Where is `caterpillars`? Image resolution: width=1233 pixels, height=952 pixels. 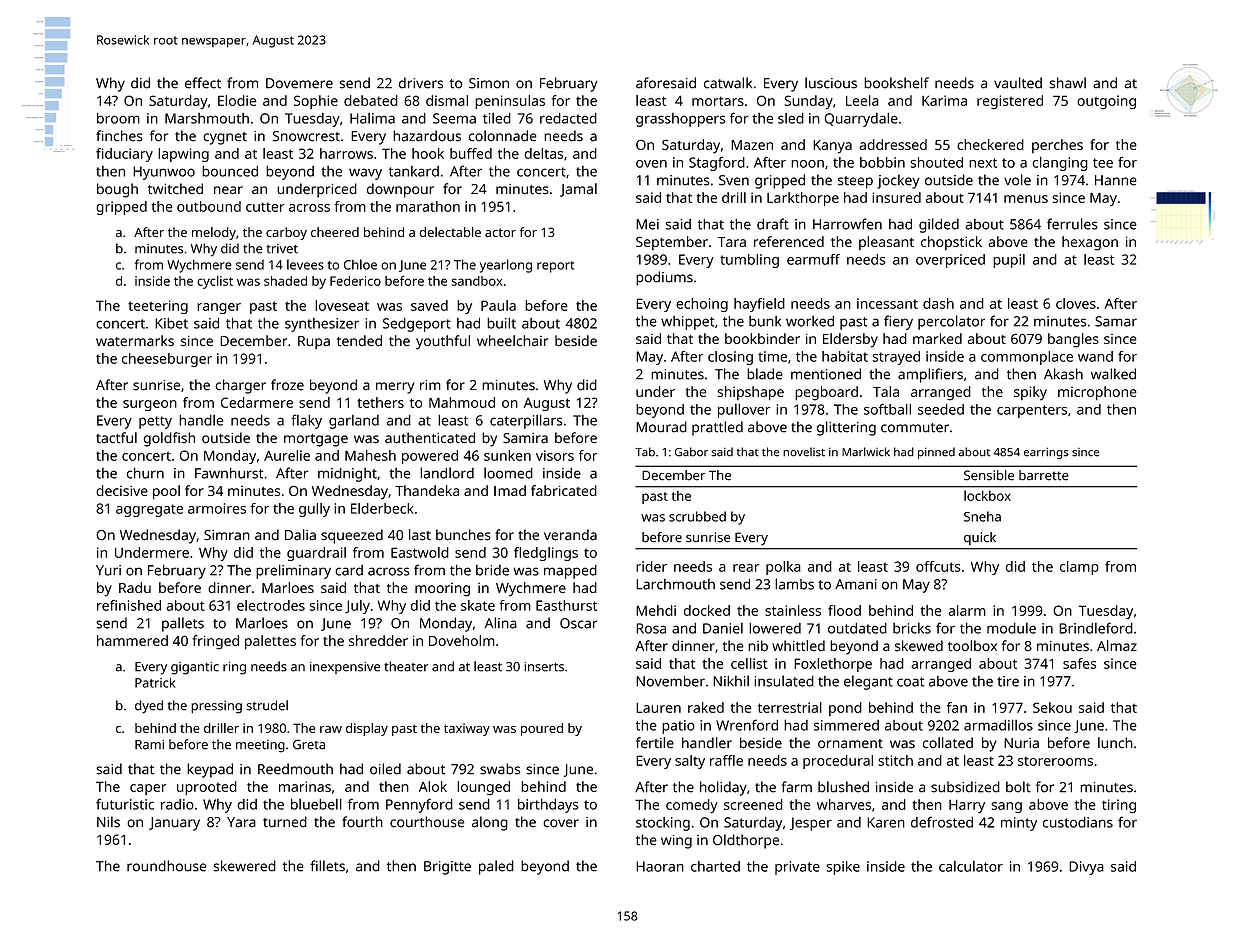 caterpillars is located at coordinates (526, 421).
